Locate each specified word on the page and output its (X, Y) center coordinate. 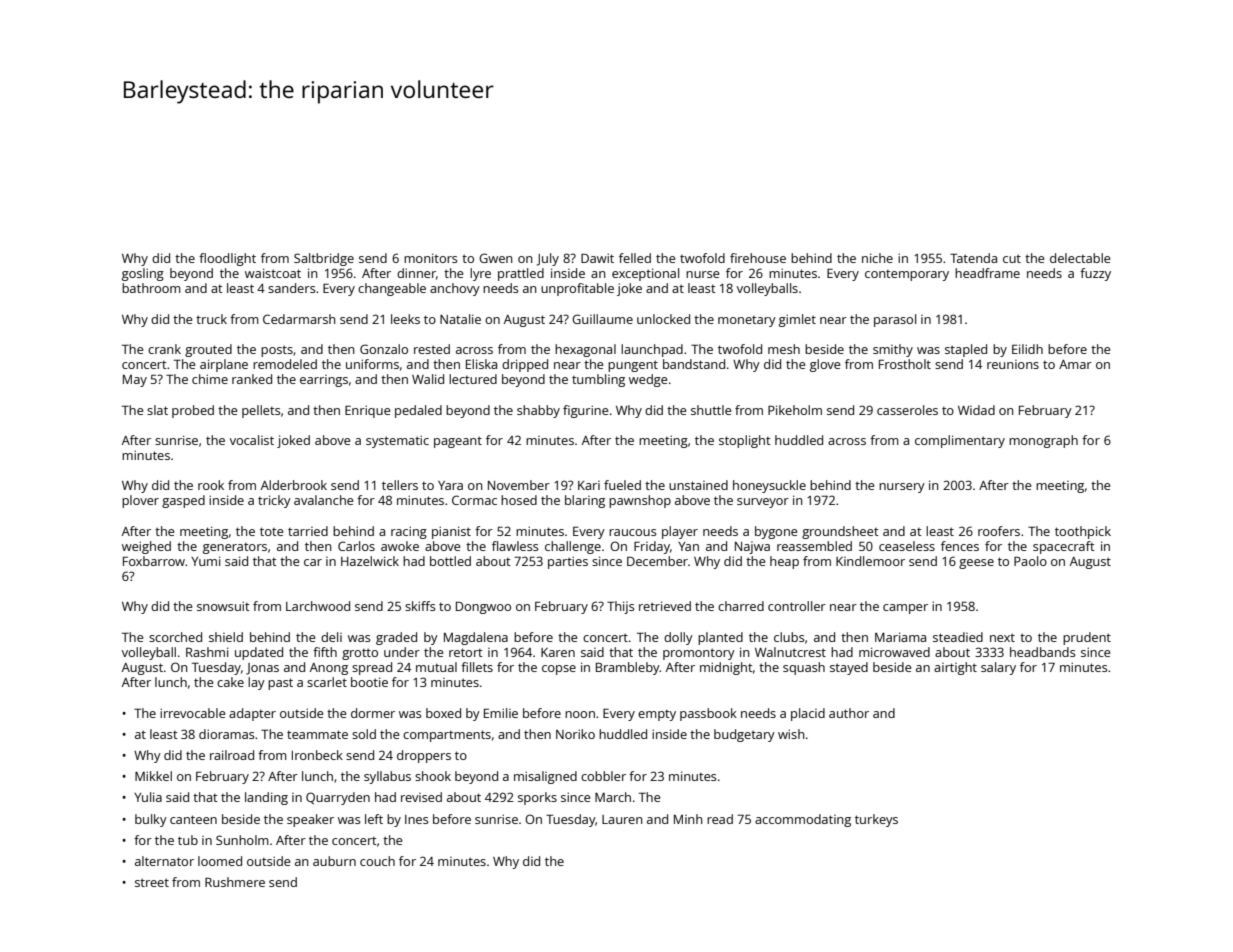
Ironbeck (317, 755)
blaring (585, 501)
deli (331, 637)
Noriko (575, 734)
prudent (1087, 638)
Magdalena (476, 638)
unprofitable (577, 289)
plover (140, 501)
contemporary (907, 275)
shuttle (711, 410)
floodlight (227, 259)
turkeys (876, 820)
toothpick (1083, 532)
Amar (1075, 364)
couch (377, 861)
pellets (261, 411)
